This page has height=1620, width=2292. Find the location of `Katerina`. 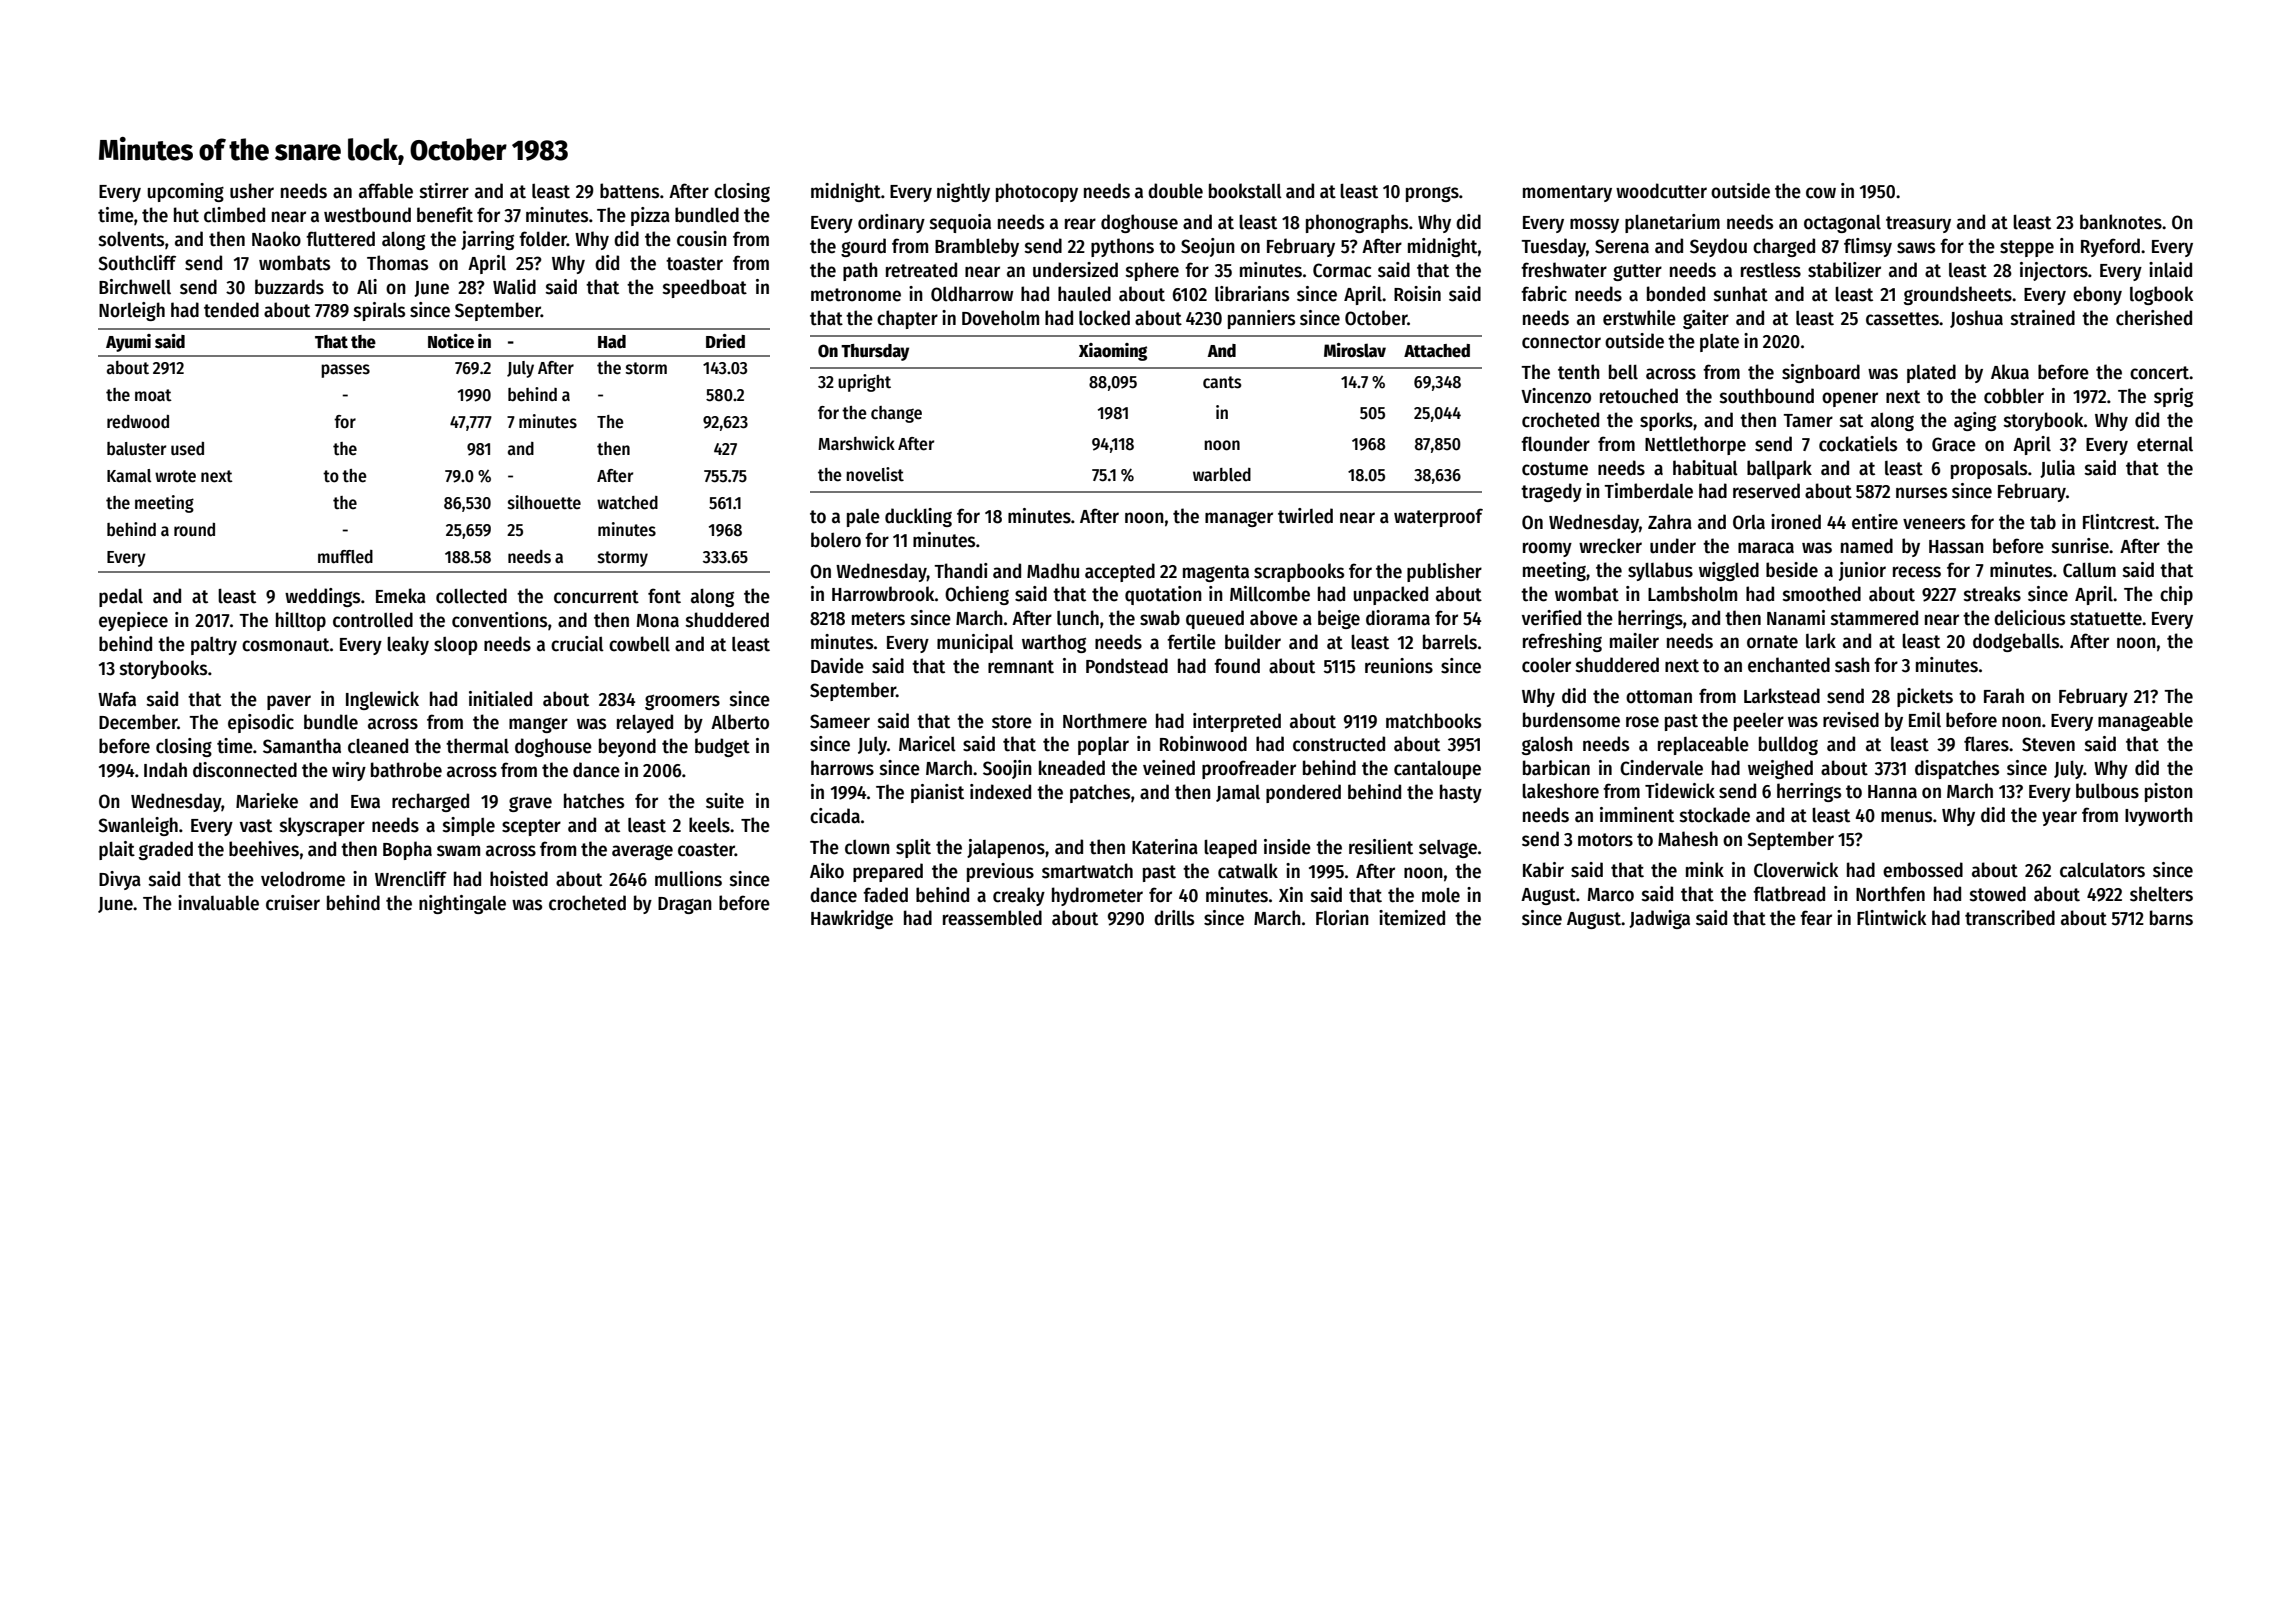

Katerina is located at coordinates (1165, 847).
